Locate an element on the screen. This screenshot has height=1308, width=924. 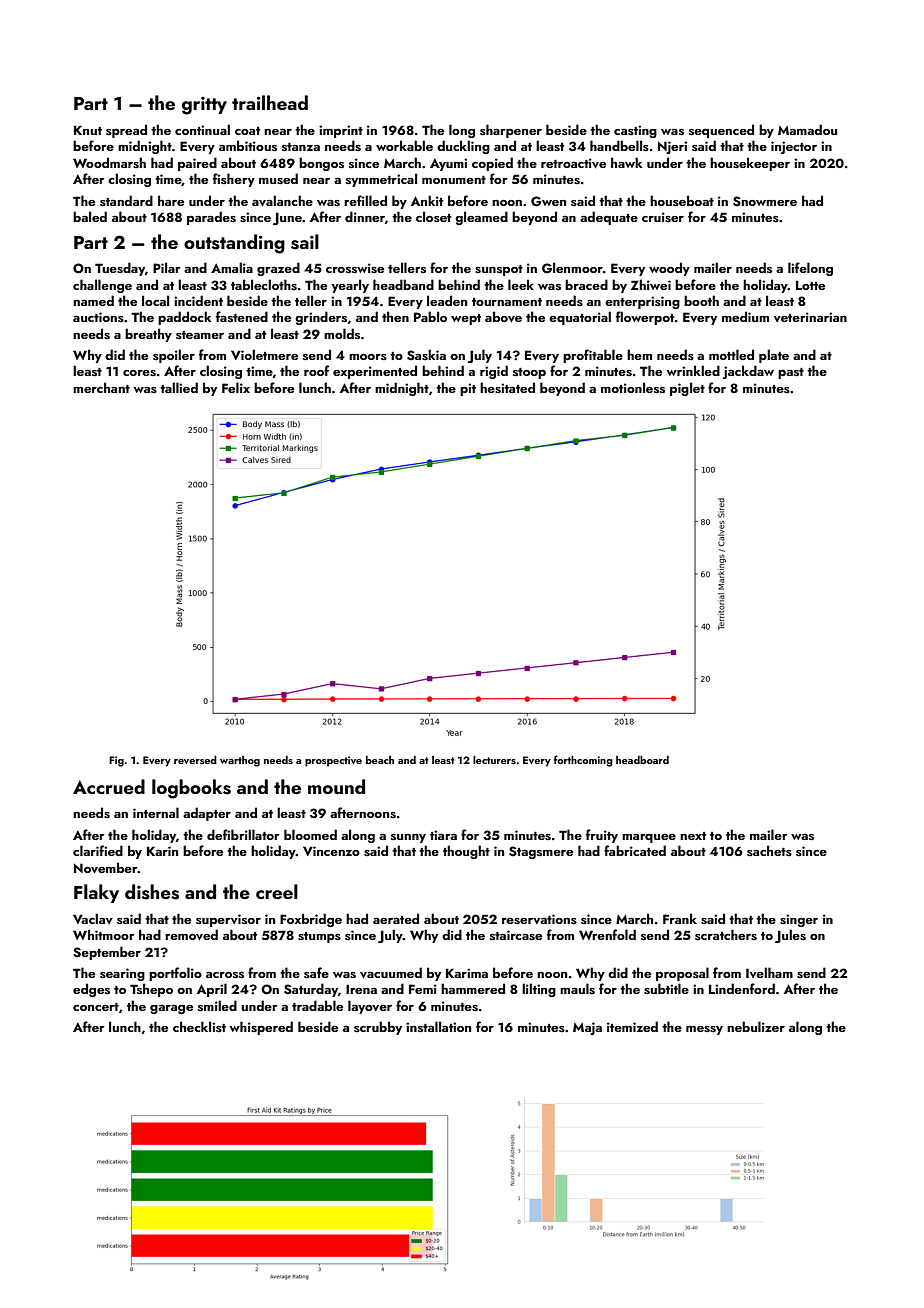
hesitated is located at coordinates (507, 388).
